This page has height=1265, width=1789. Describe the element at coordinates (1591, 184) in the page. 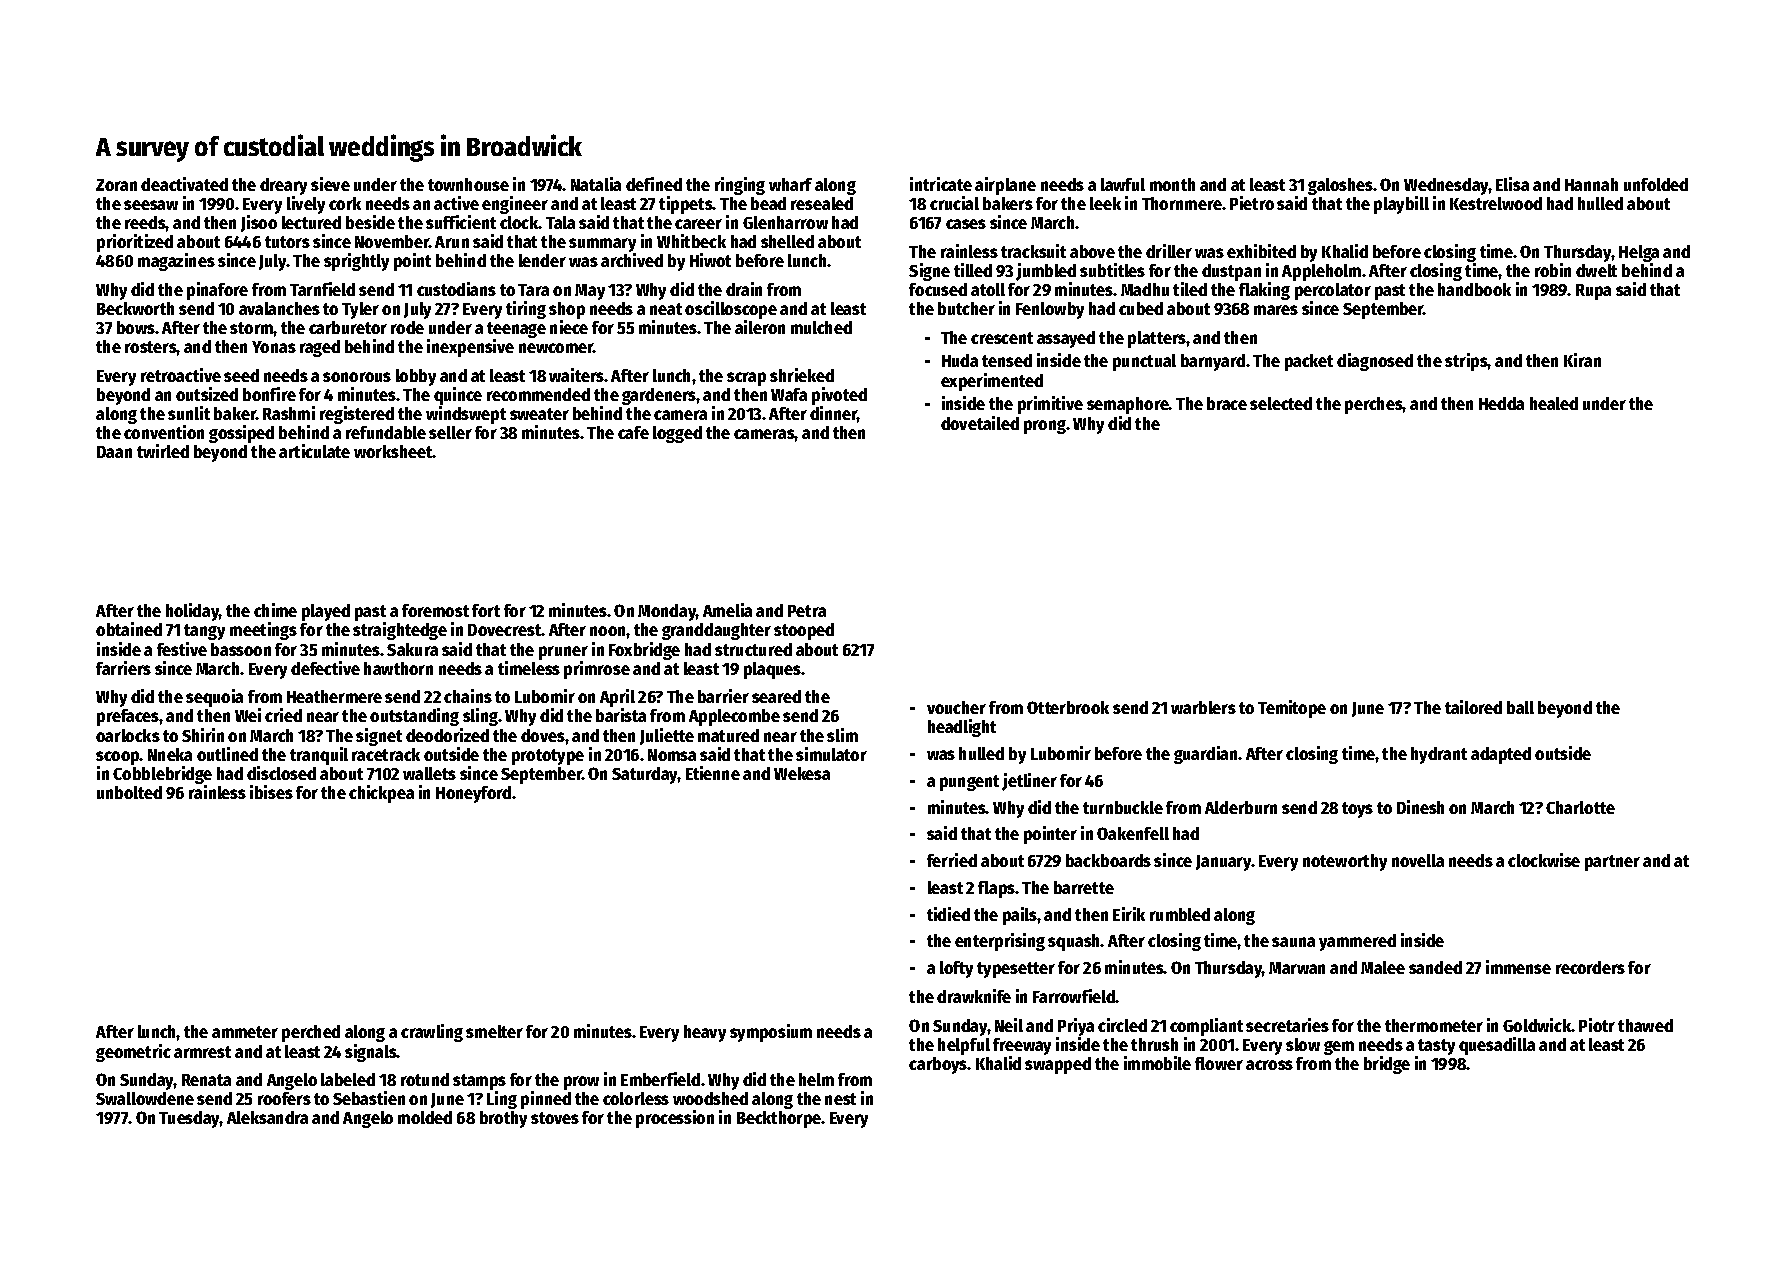

I see `Hannah` at that location.
